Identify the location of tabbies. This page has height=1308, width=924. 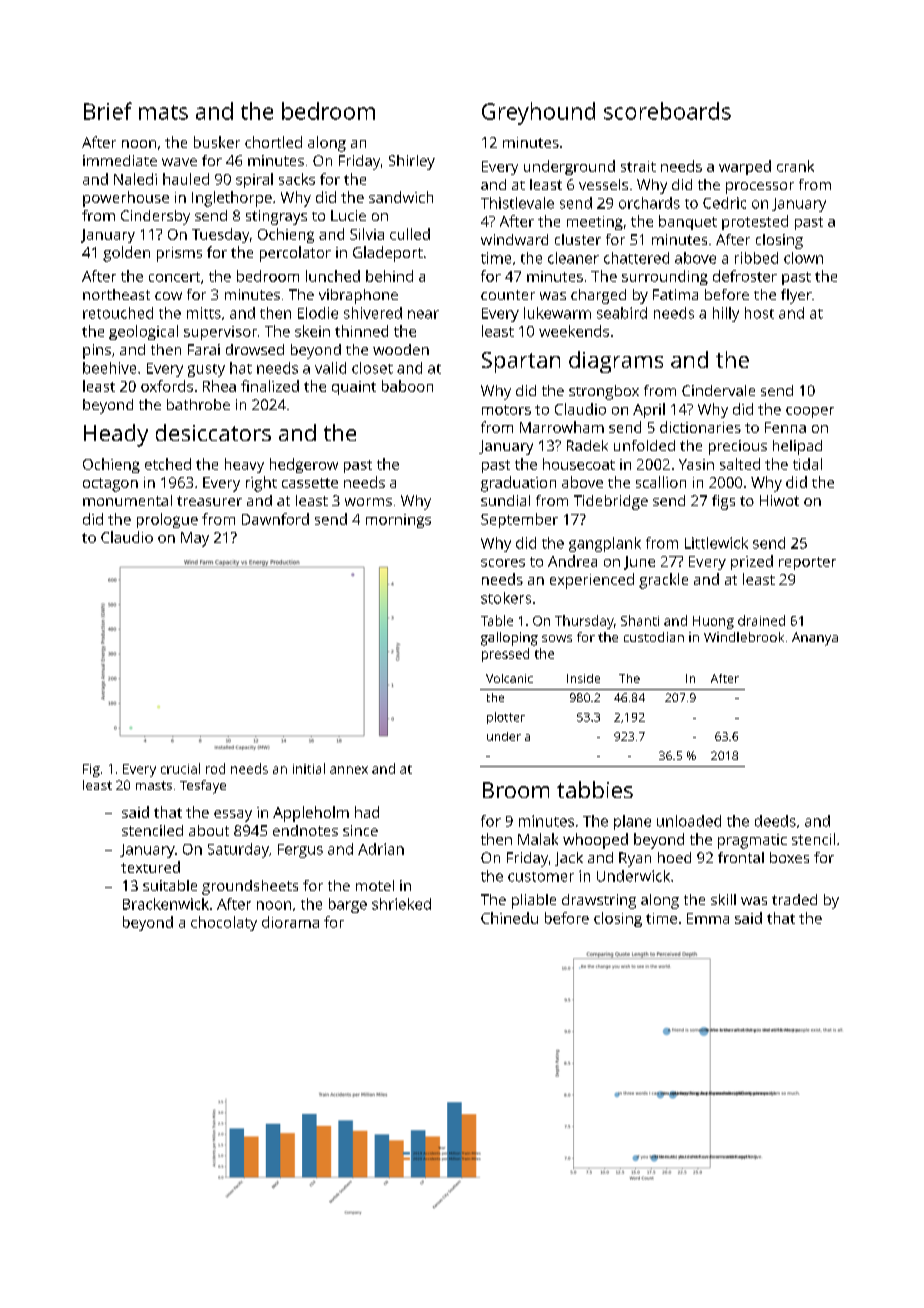
(595, 789).
